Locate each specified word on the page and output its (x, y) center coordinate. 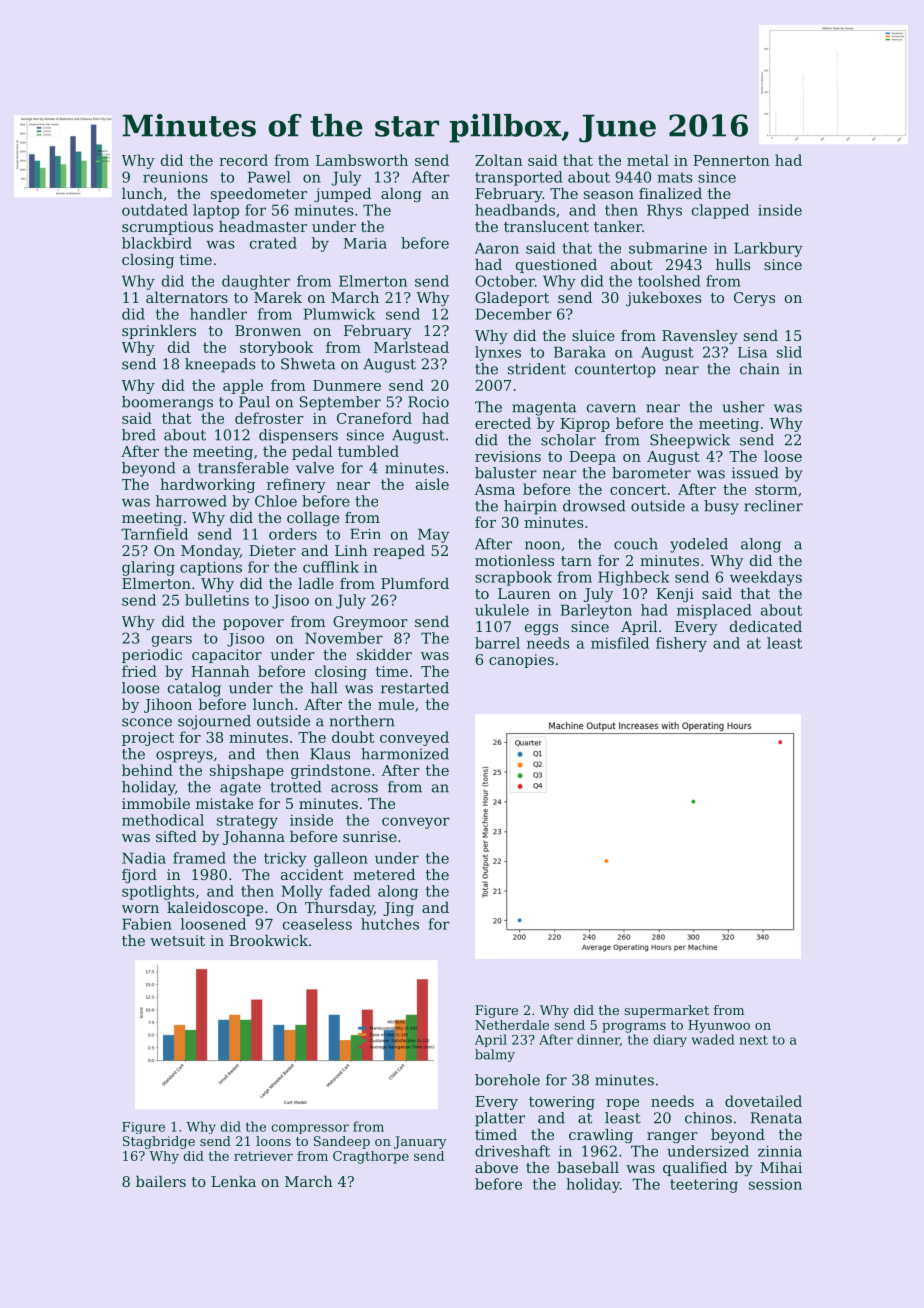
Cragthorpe (371, 1157)
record (243, 160)
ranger (672, 1137)
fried (139, 671)
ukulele (502, 610)
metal (648, 160)
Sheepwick (690, 441)
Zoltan (499, 160)
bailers (161, 1181)
